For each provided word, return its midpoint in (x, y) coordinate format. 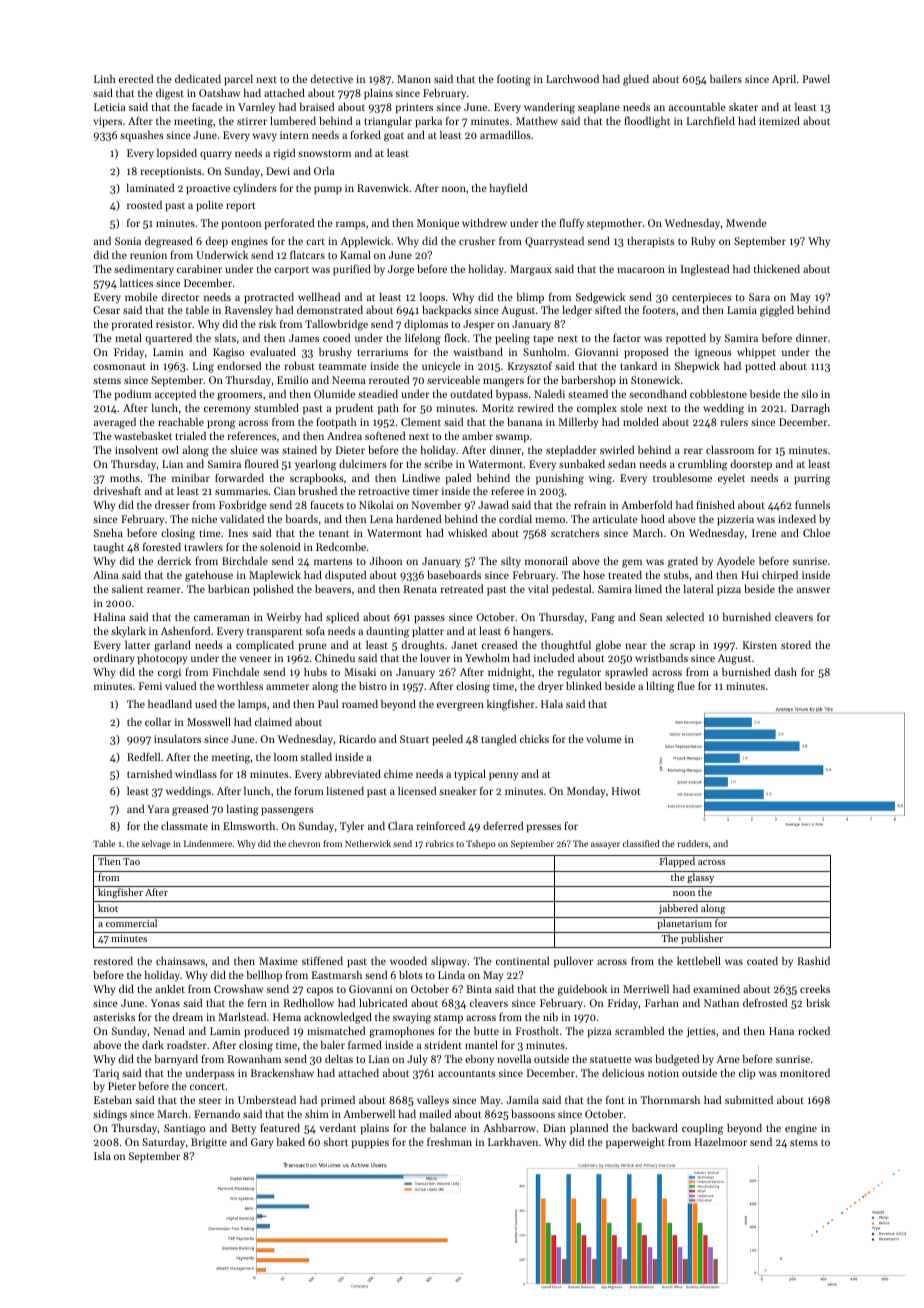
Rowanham (254, 1058)
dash (786, 671)
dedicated (198, 78)
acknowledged (338, 1018)
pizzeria (735, 520)
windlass (196, 773)
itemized (779, 120)
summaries (241, 491)
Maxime (278, 961)
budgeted (677, 1060)
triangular (388, 122)
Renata (420, 589)
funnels (812, 504)
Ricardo (357, 738)
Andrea (344, 435)
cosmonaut (119, 366)
